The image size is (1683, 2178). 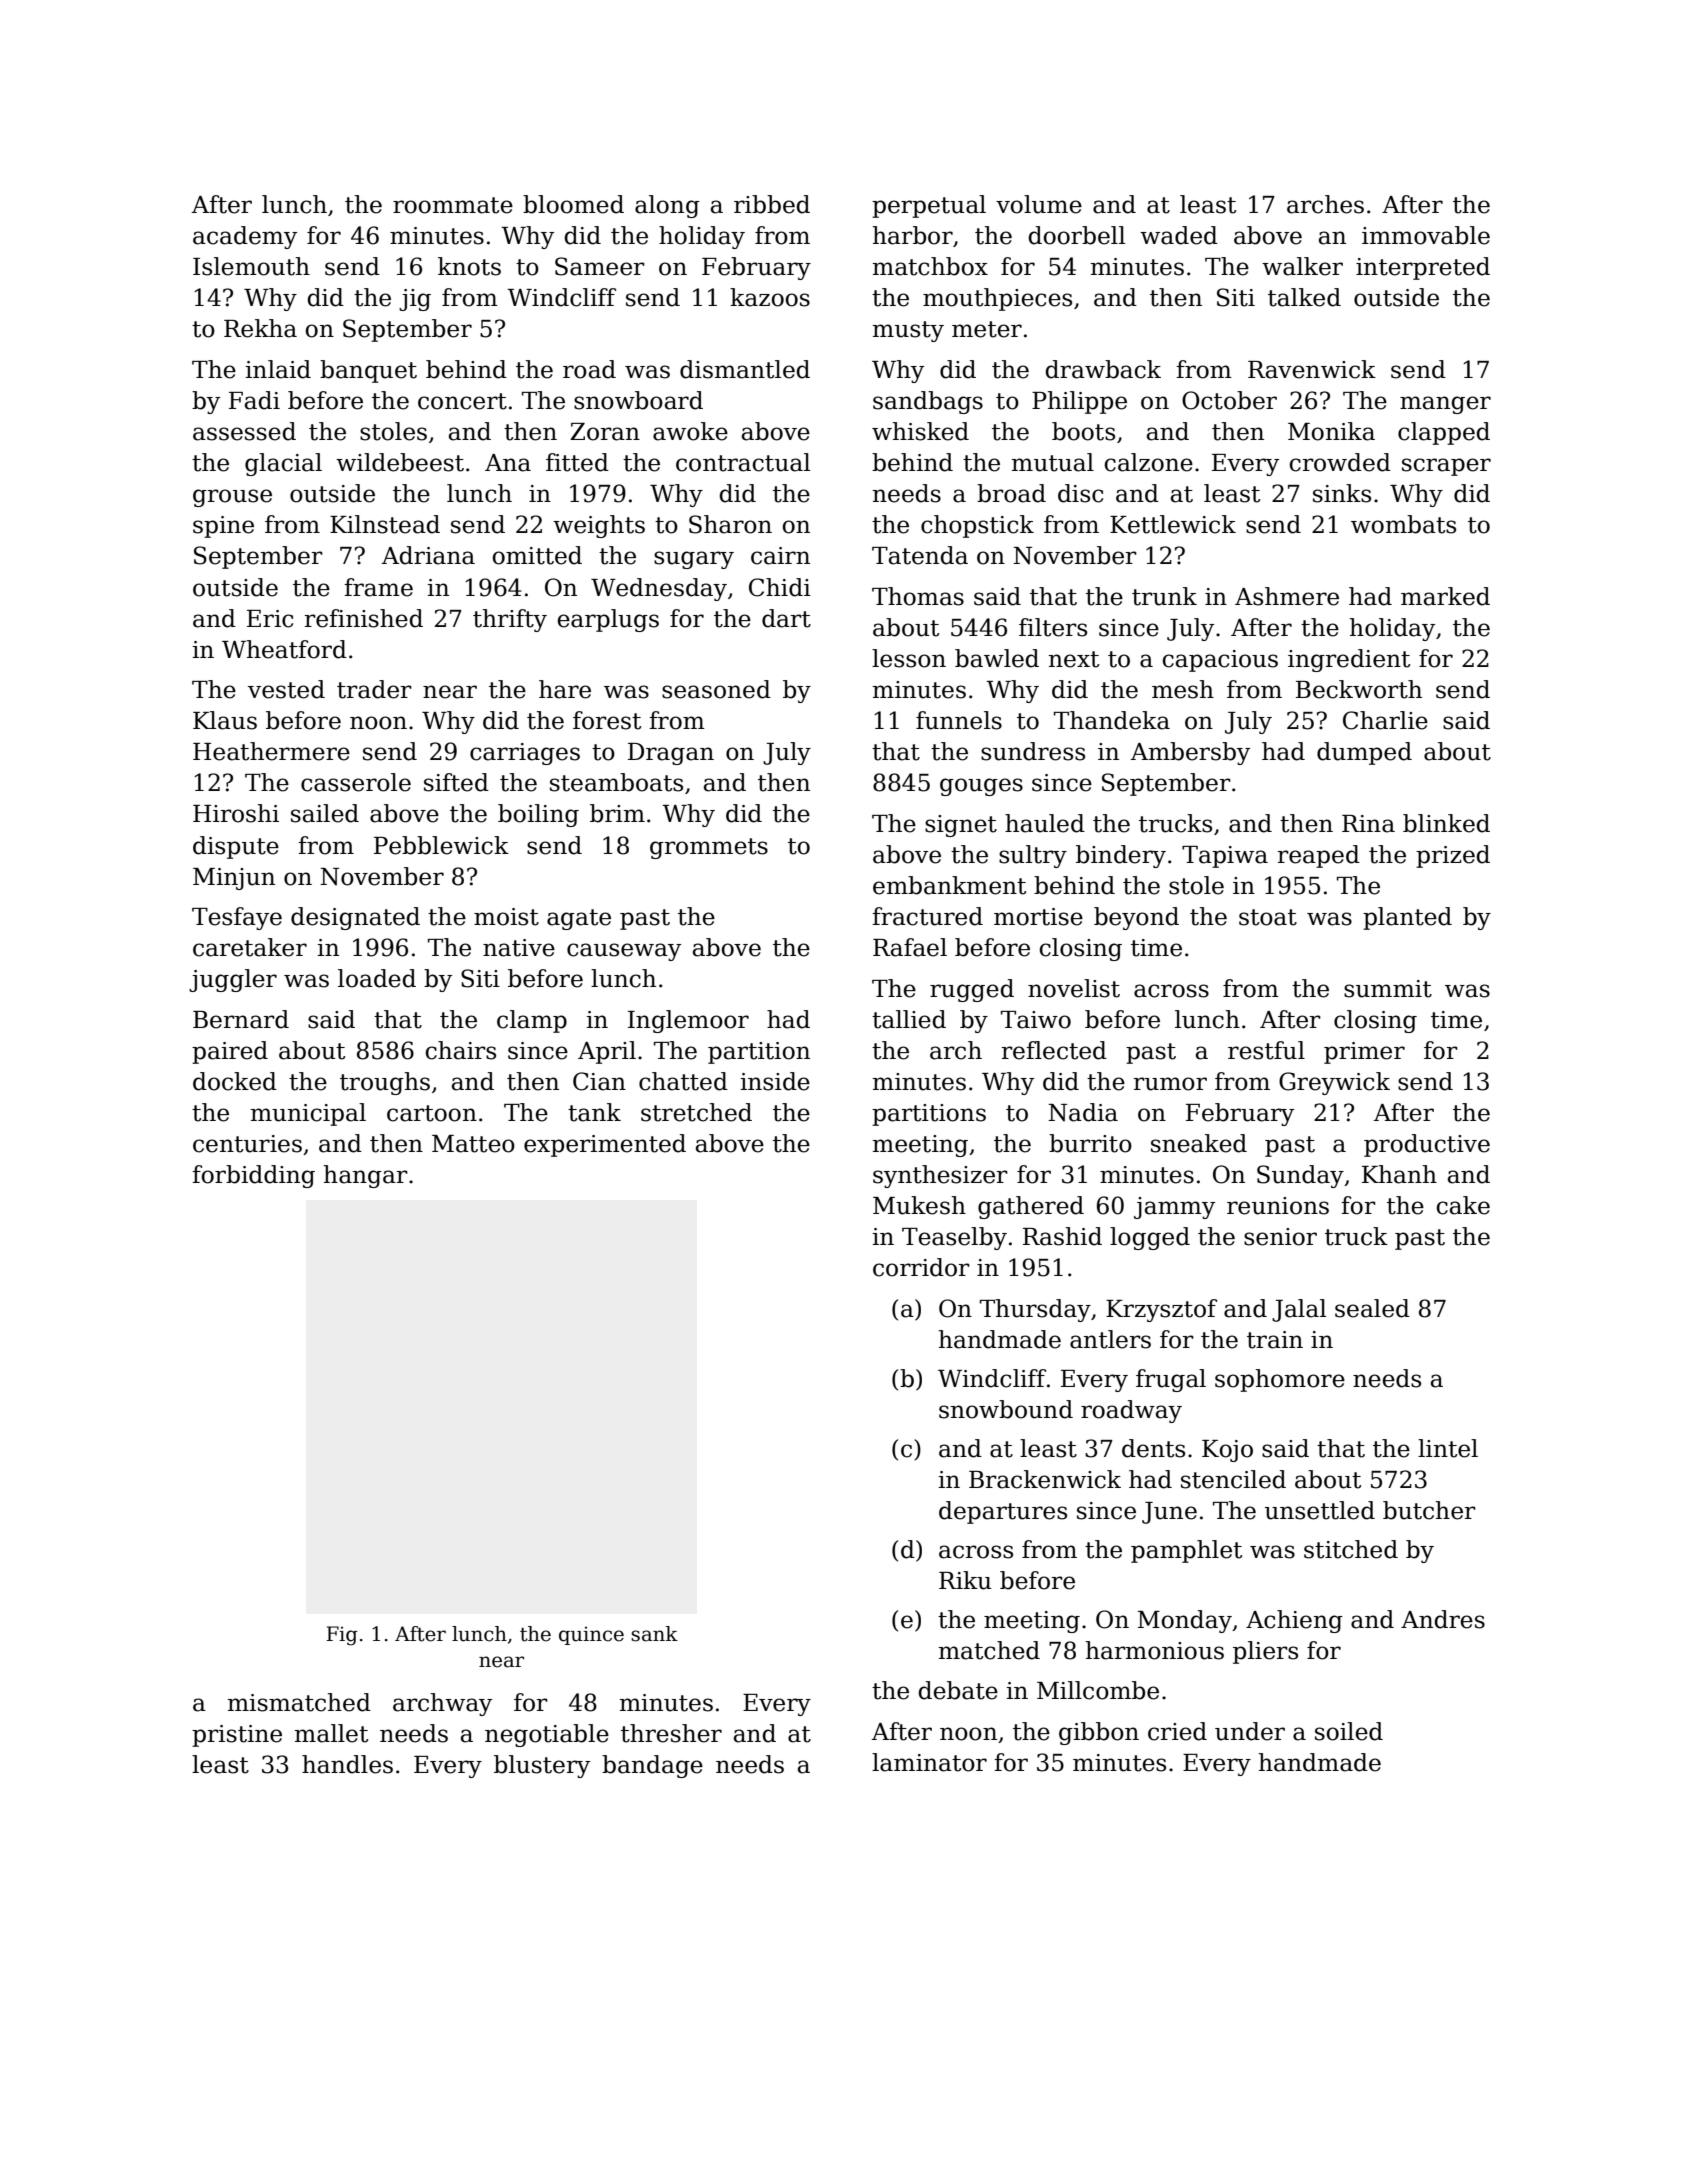 I want to click on spine, so click(x=223, y=527).
